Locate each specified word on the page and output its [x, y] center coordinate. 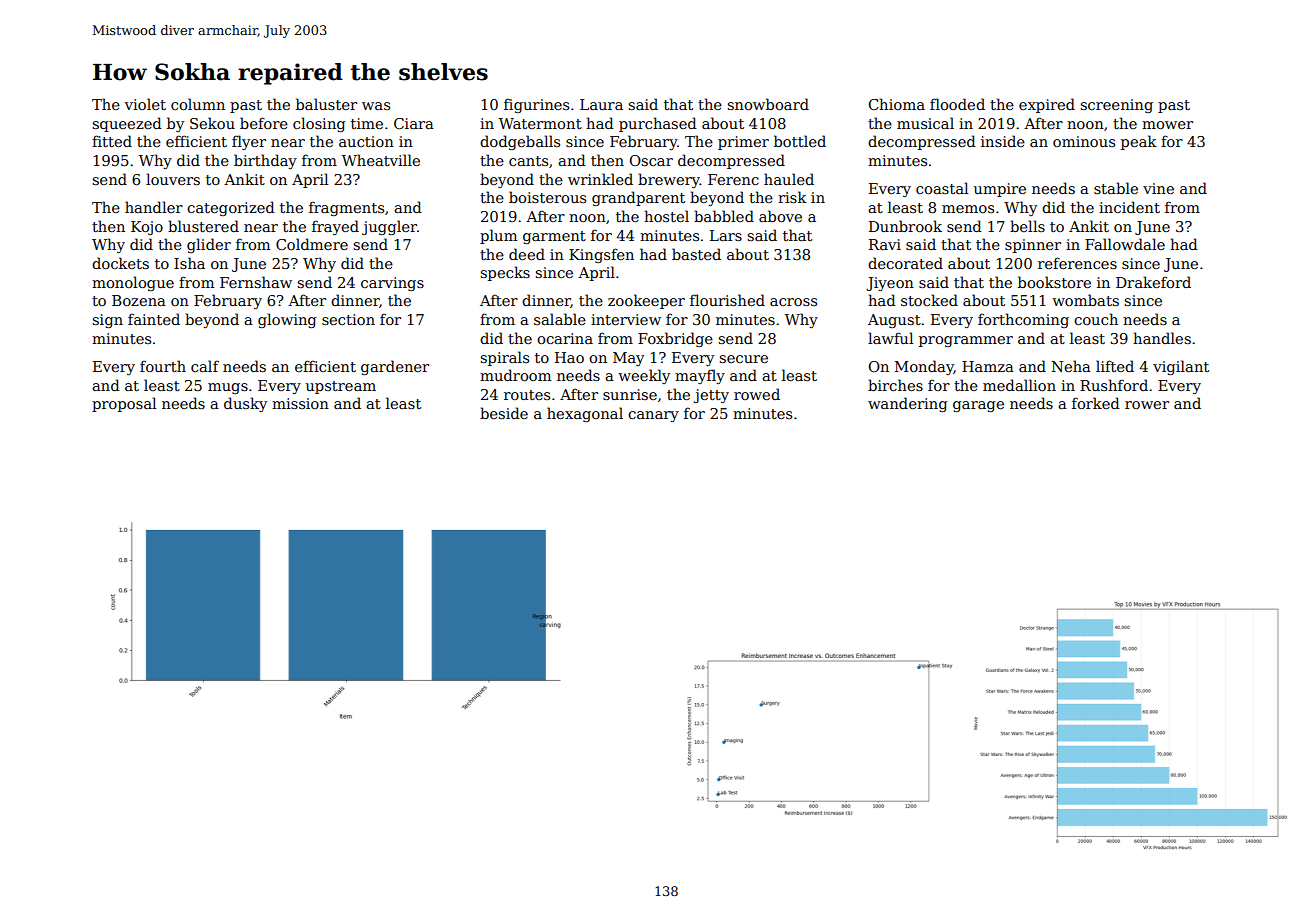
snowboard [768, 104]
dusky [245, 404]
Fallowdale [1125, 244]
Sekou [212, 123]
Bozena [139, 300]
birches [895, 385]
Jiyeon [890, 284]
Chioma [896, 104]
